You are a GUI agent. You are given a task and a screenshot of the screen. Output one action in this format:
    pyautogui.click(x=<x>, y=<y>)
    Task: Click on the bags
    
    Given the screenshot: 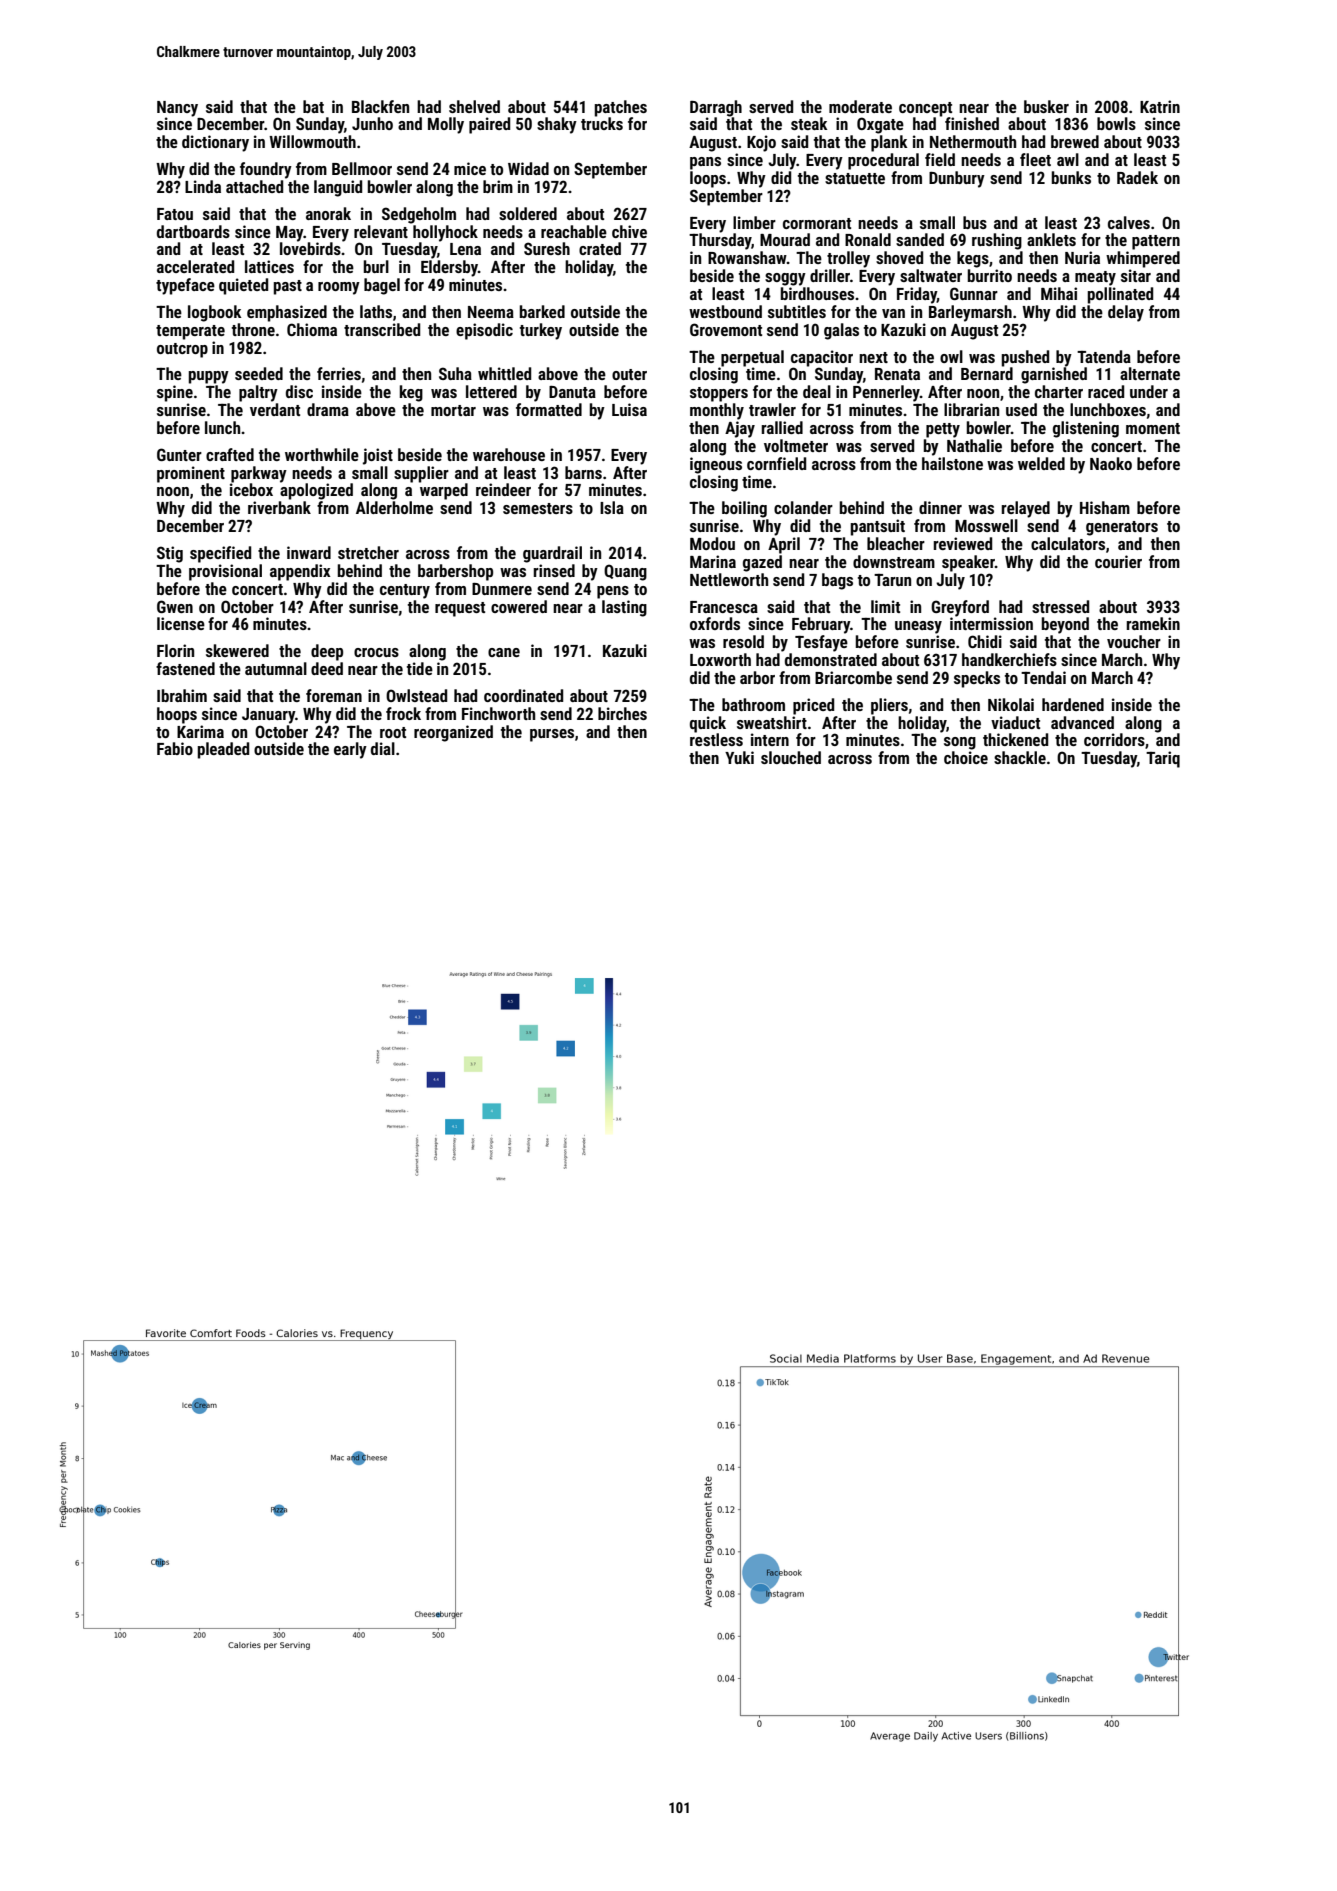 What is the action you would take?
    pyautogui.click(x=837, y=581)
